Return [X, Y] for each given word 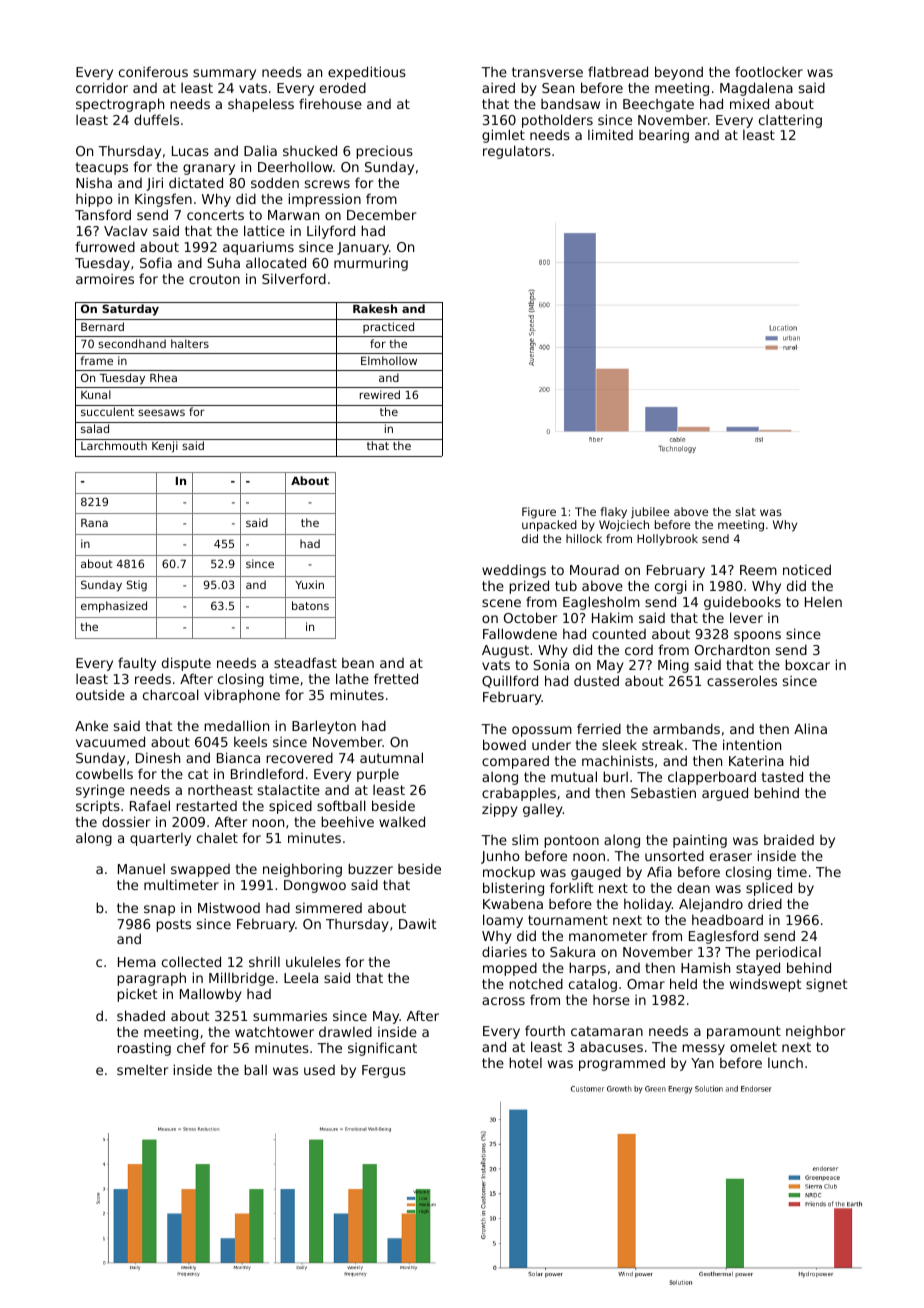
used [319, 1070]
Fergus [384, 1071]
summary [224, 74]
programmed [622, 1064]
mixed [749, 103]
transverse [547, 72]
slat [745, 511]
